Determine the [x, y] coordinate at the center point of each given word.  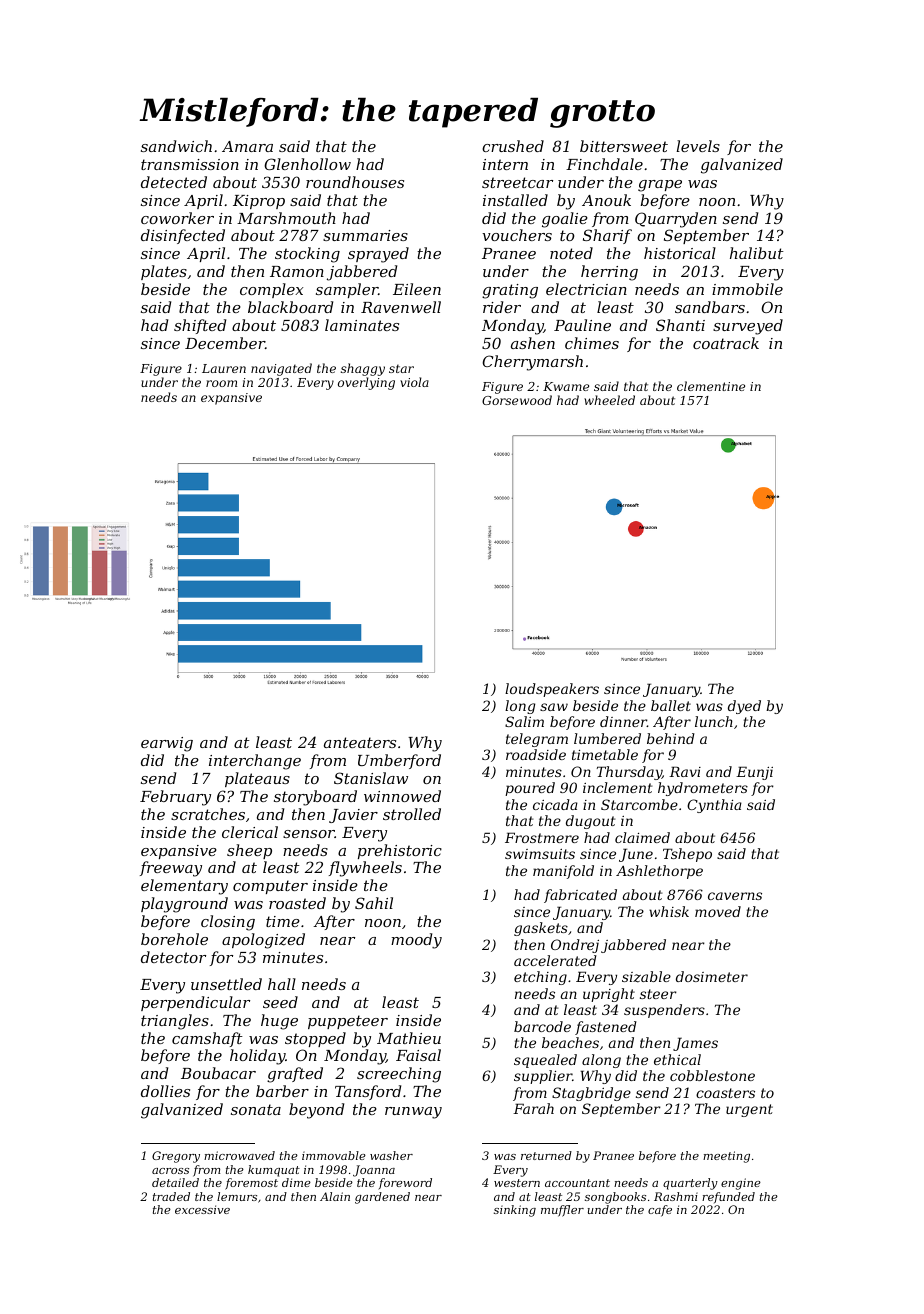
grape [660, 186]
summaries [365, 235]
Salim [524, 721]
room [221, 383]
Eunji [754, 773]
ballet [671, 705]
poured [530, 789]
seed [280, 1002]
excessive [202, 1209]
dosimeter [712, 976]
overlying [366, 383]
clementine [711, 386]
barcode [542, 1026]
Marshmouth [286, 218]
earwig [167, 744]
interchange [255, 762]
